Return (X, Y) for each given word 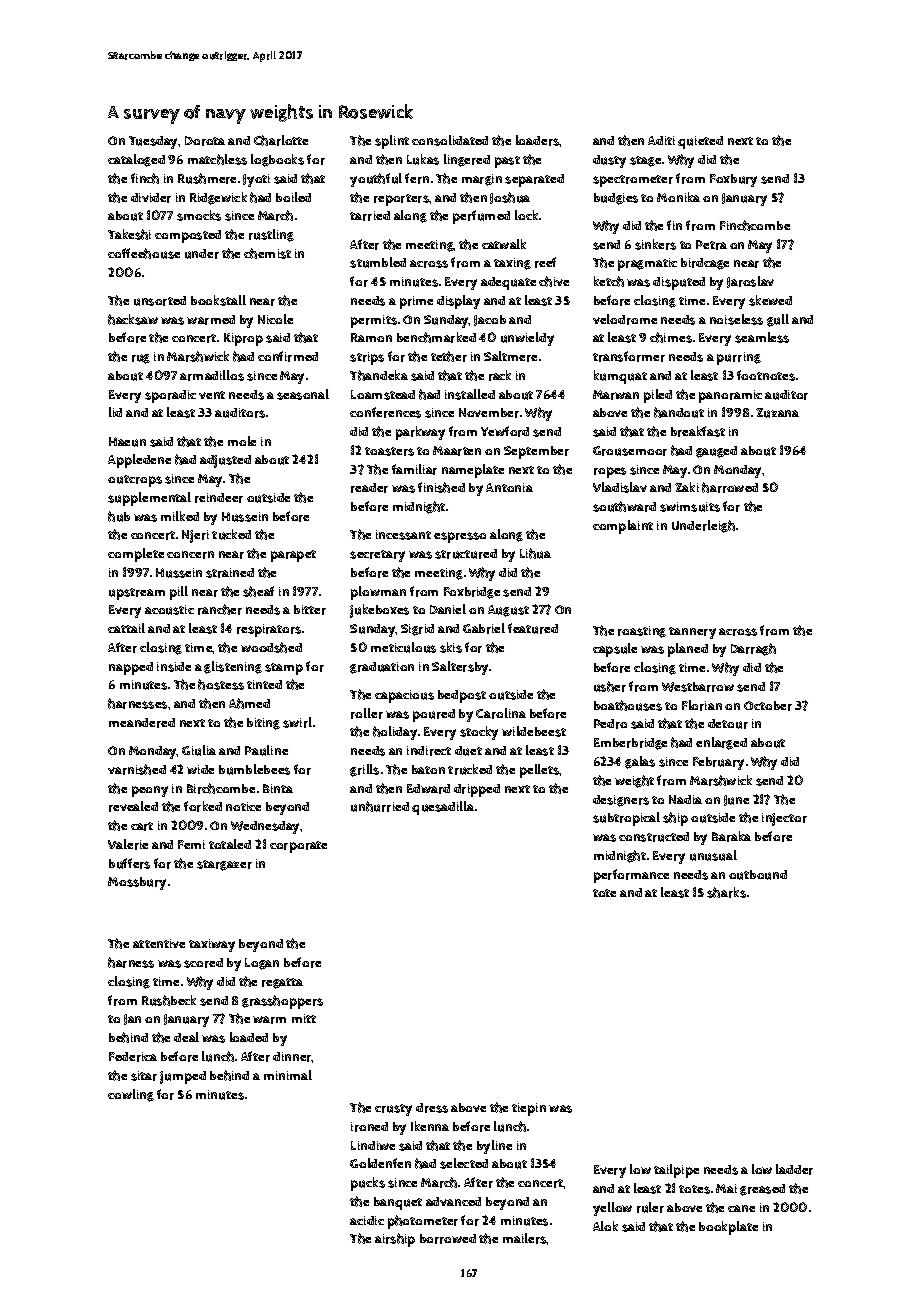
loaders (538, 140)
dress (432, 1108)
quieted (700, 142)
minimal (288, 1075)
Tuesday (154, 142)
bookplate (728, 1228)
